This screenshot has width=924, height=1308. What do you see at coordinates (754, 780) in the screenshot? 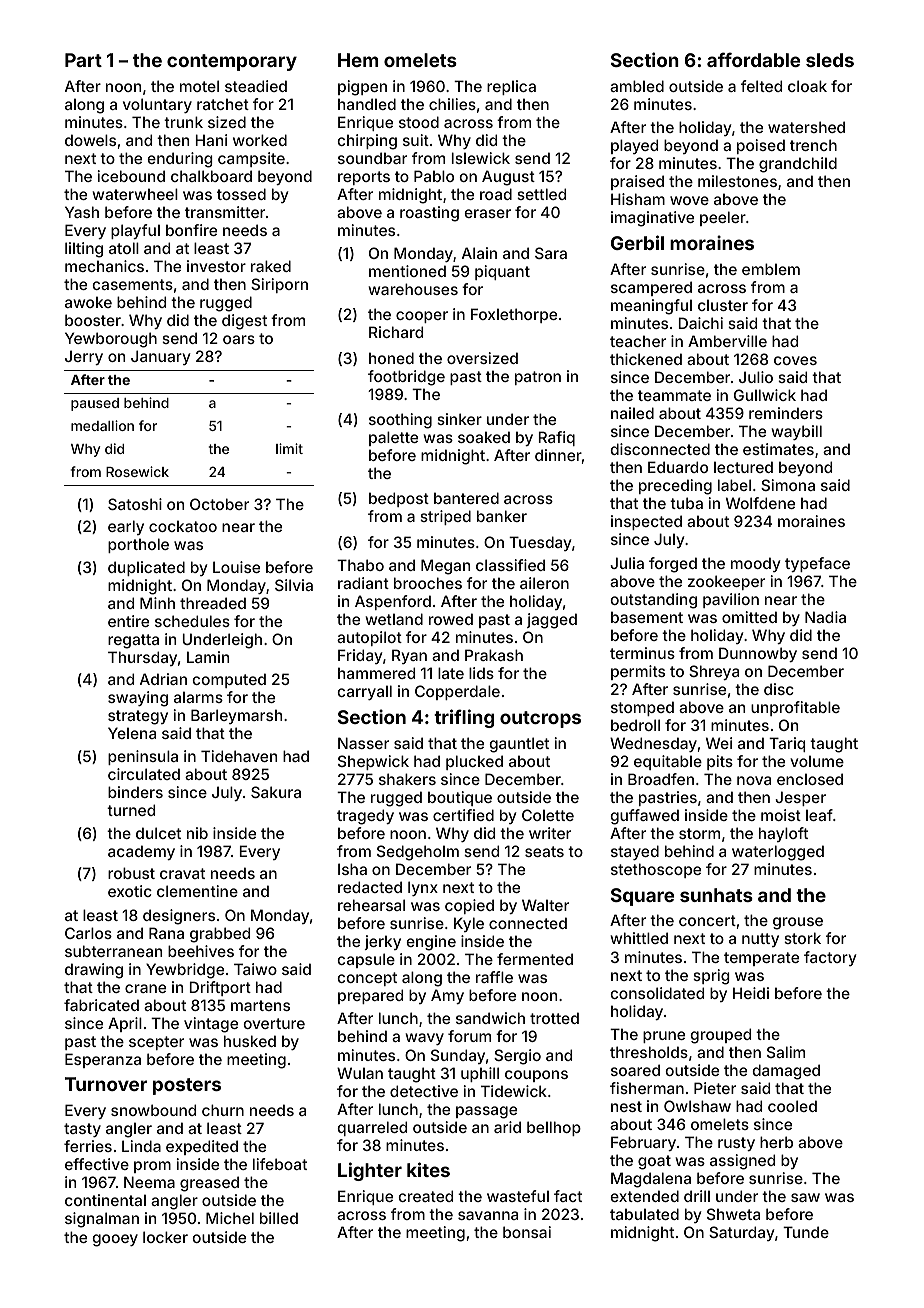
I see `nova` at bounding box center [754, 780].
